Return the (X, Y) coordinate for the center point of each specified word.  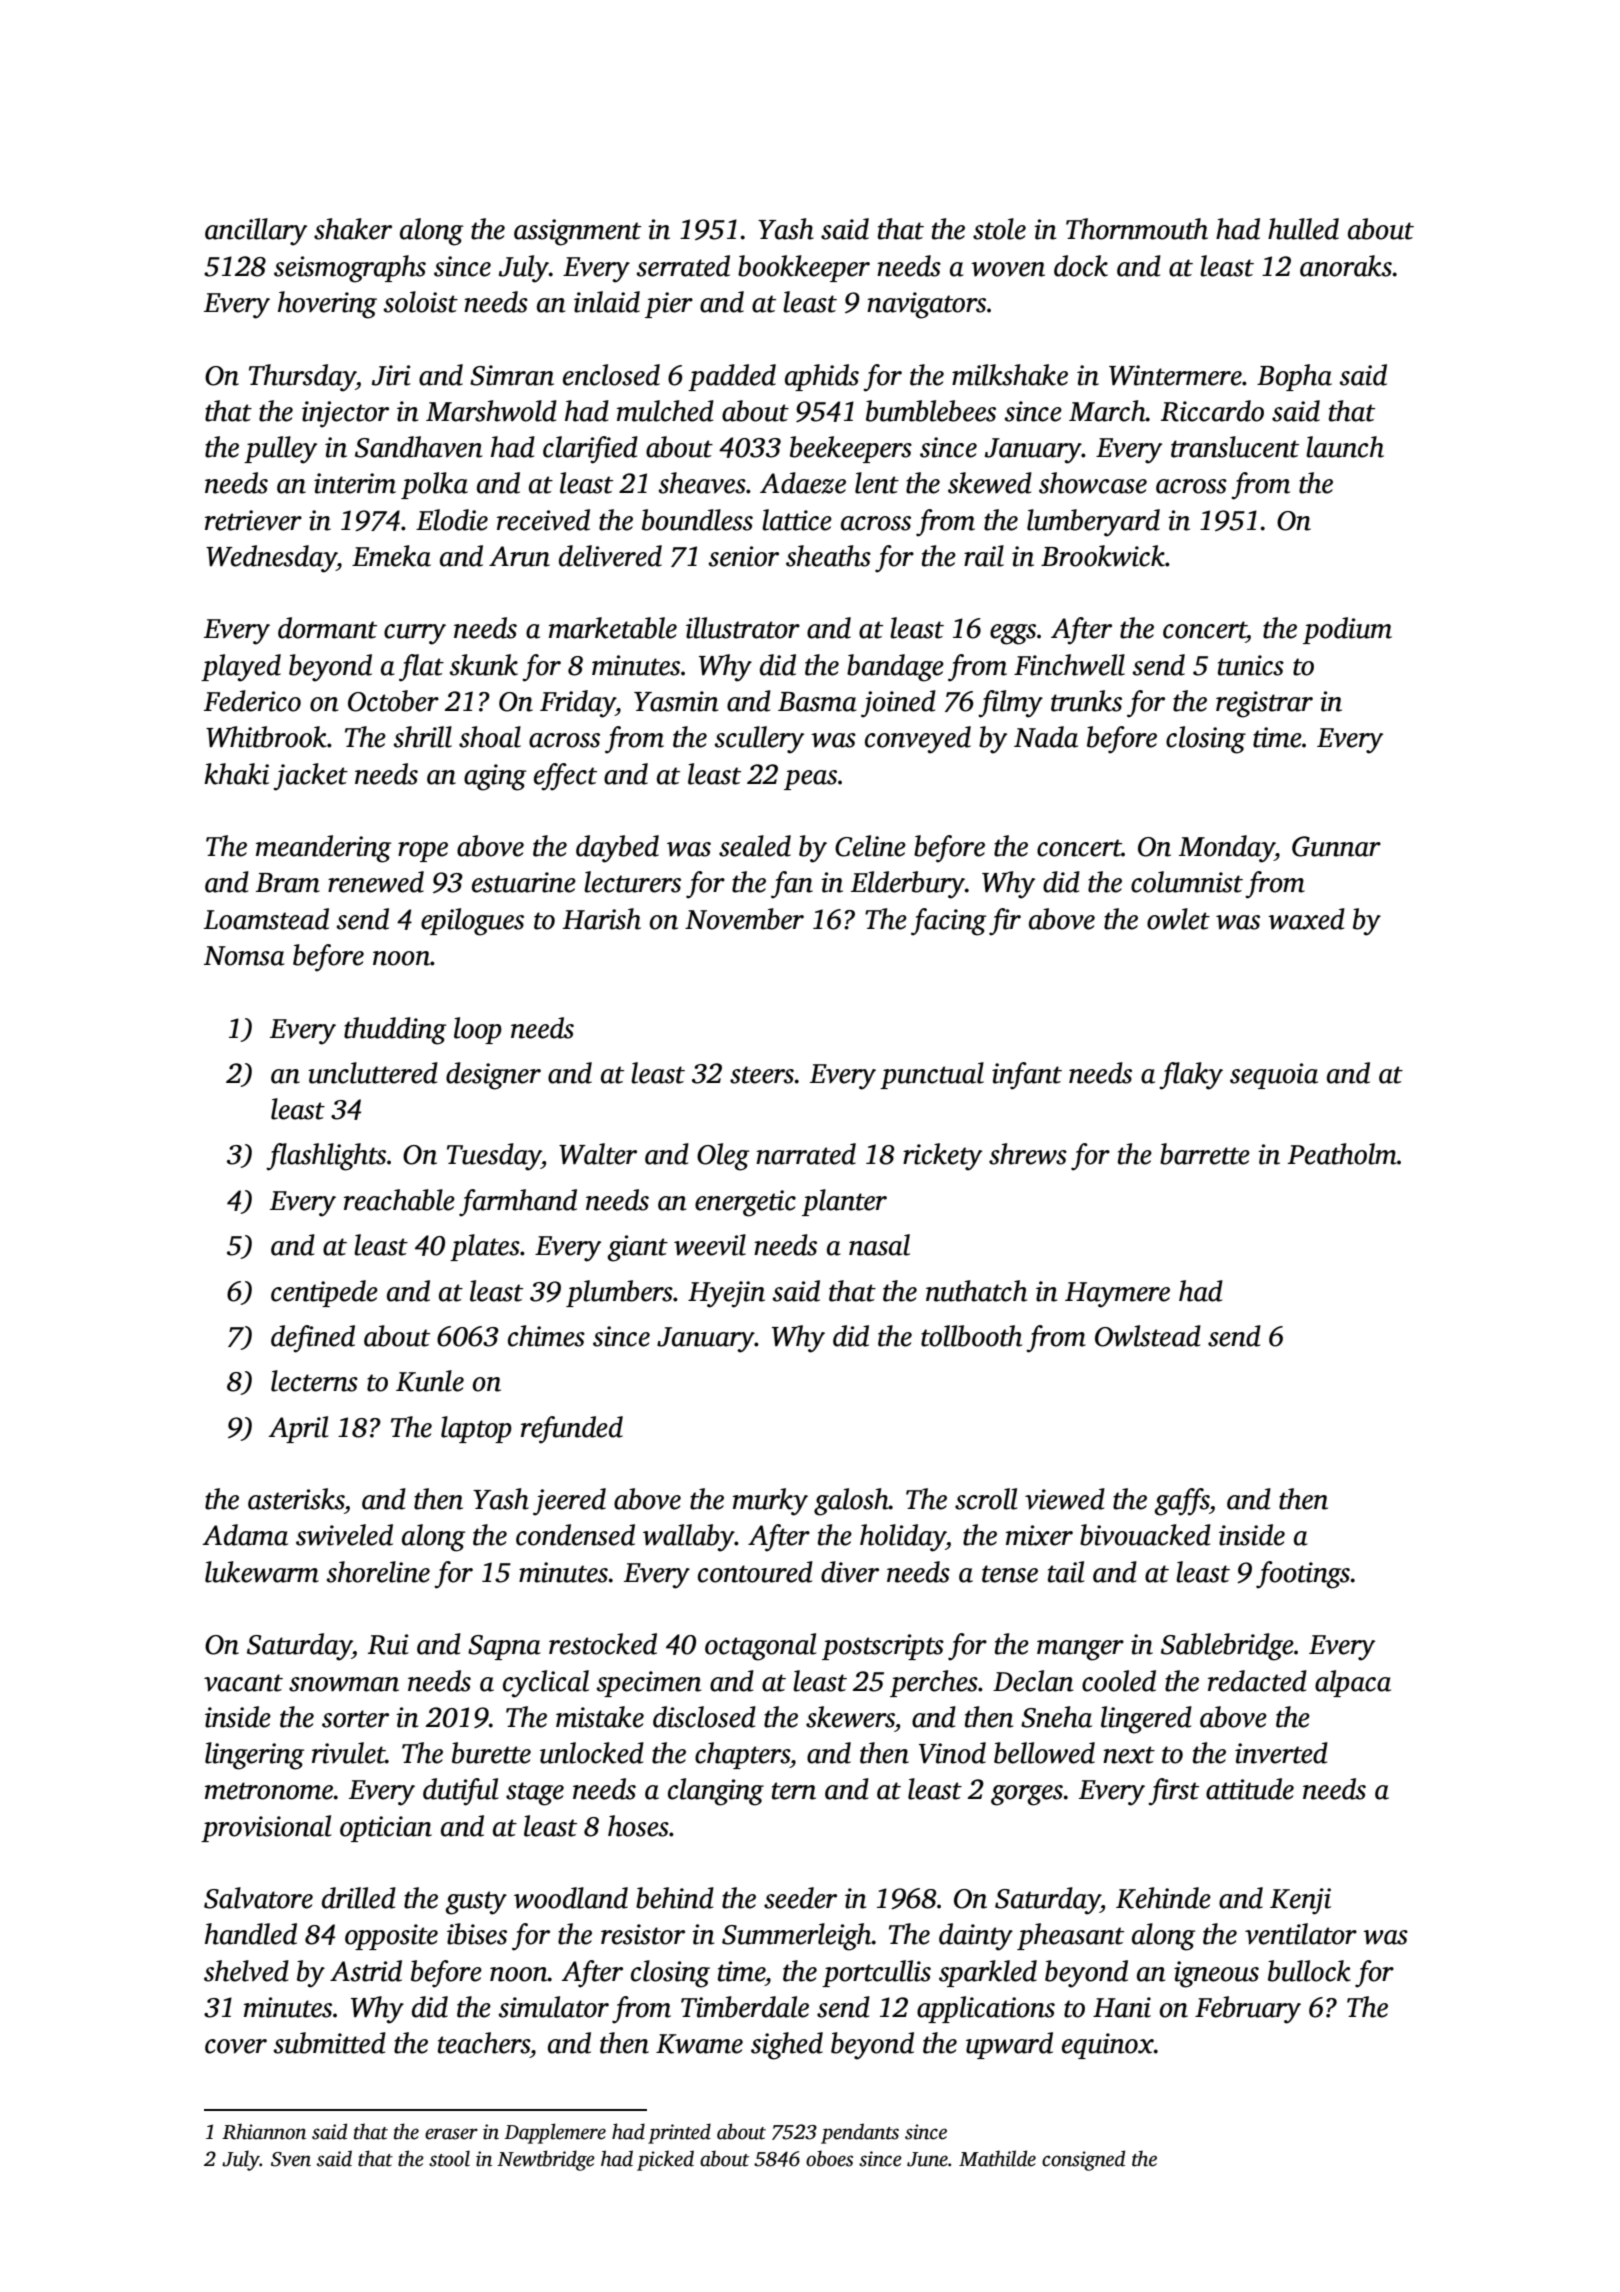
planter (844, 1202)
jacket (310, 777)
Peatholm (1342, 1154)
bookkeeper (804, 268)
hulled (1303, 229)
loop (478, 1030)
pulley (280, 450)
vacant (243, 1683)
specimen (648, 1684)
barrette (1205, 1154)
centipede (324, 1293)
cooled (1119, 1681)
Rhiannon (264, 2131)
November (744, 919)
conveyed (918, 740)
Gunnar (1336, 846)
